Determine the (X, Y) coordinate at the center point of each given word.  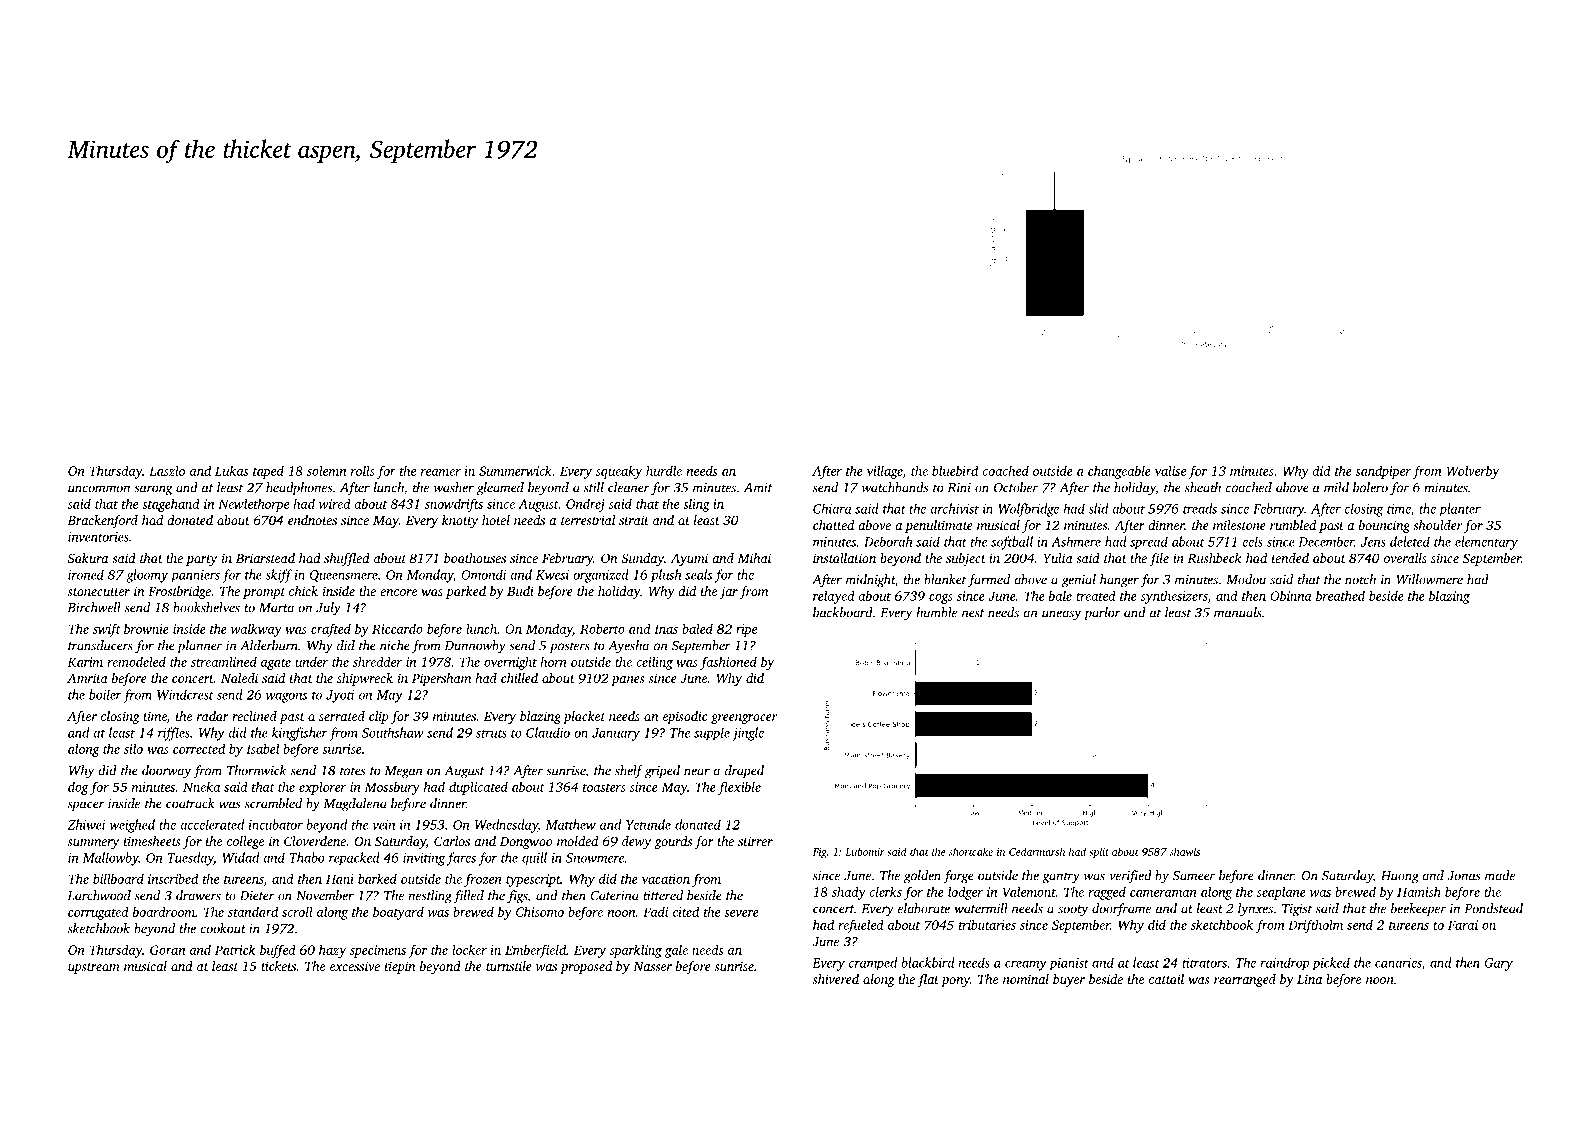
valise (1170, 470)
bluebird (955, 470)
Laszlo (167, 470)
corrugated (98, 913)
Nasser (652, 966)
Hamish (1419, 891)
